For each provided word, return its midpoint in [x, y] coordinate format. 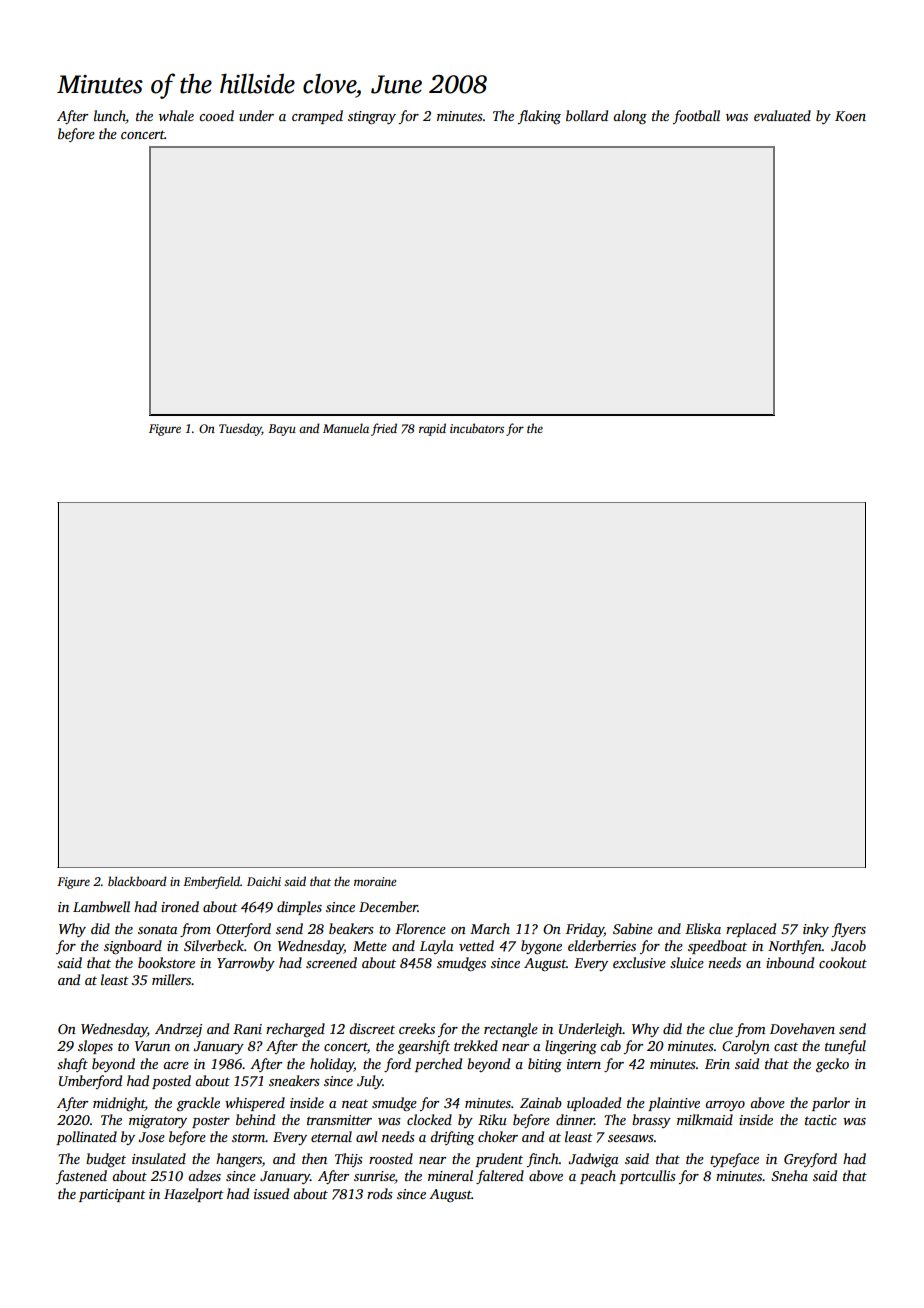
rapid [432, 429]
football [696, 117]
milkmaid [705, 1119]
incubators [477, 428]
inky [816, 930]
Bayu [282, 430]
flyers [849, 930]
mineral [450, 1175]
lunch [110, 117]
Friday [585, 930]
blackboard [137, 881]
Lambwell [101, 906]
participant [112, 1195]
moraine [375, 881]
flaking [539, 117]
